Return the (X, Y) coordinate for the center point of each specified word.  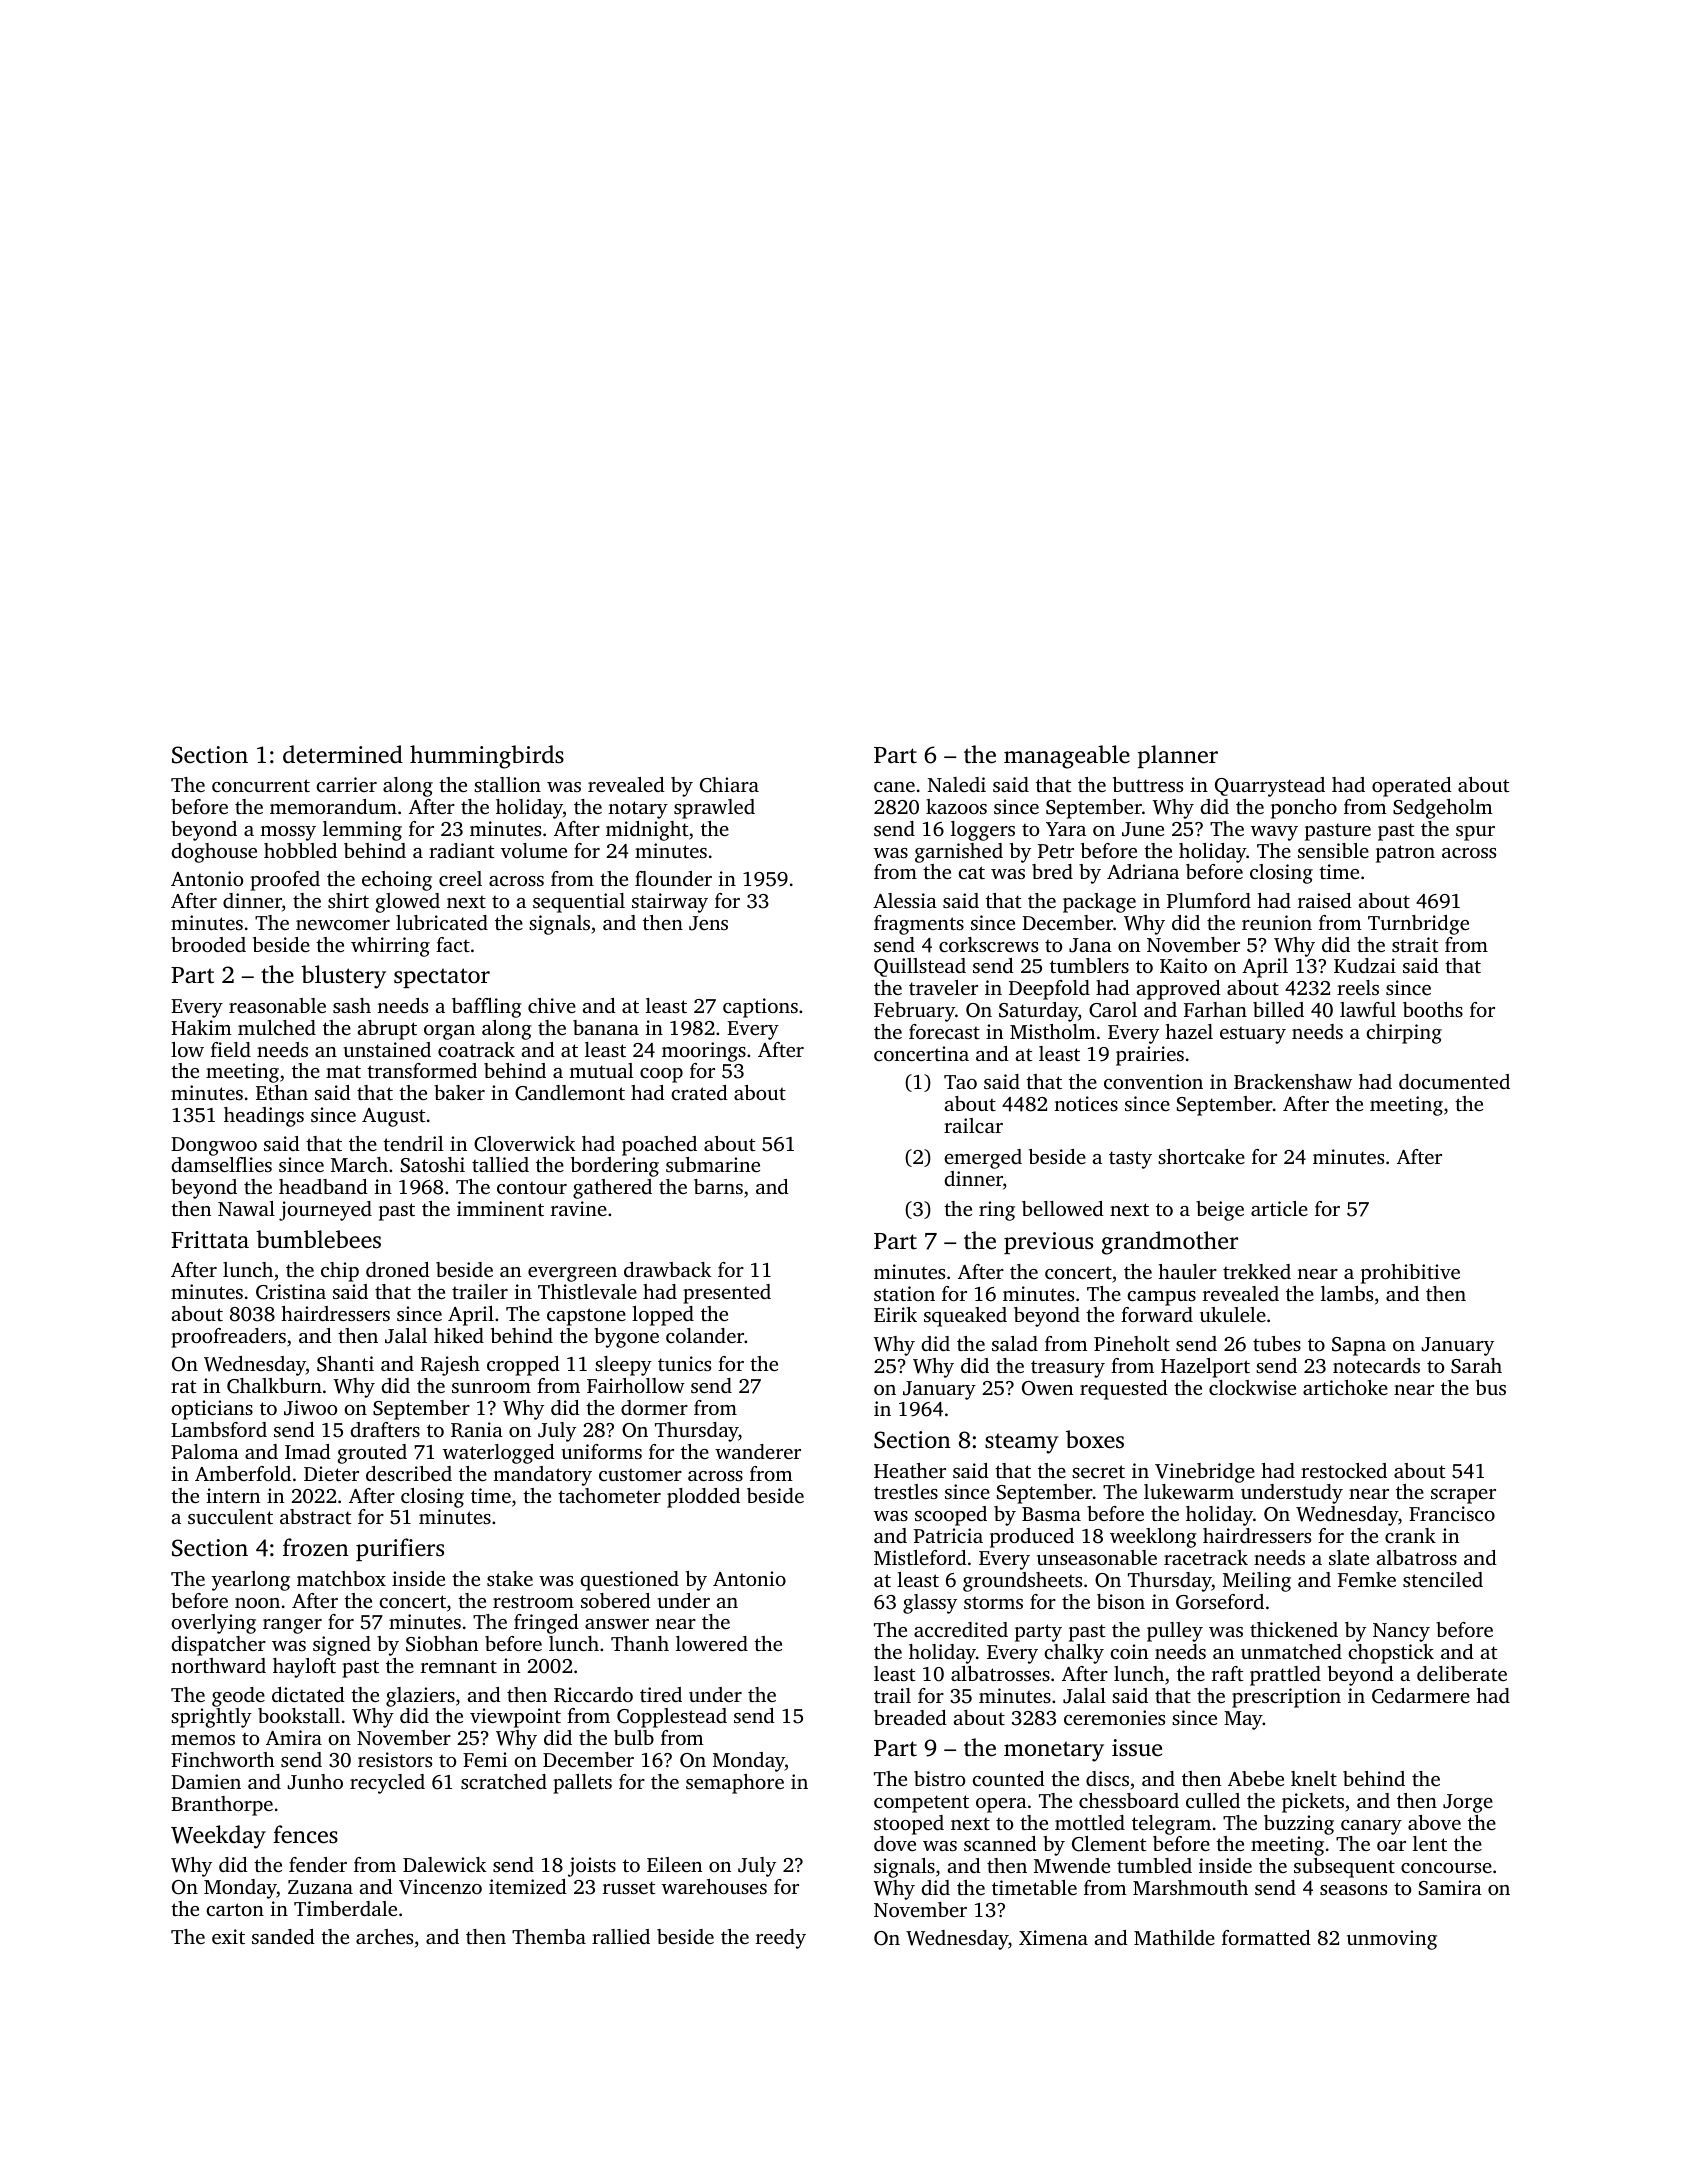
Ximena (1053, 1937)
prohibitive (1410, 1274)
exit (228, 1936)
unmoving (1392, 1940)
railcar (973, 1125)
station (904, 1293)
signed (342, 1646)
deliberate (1462, 1673)
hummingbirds (487, 757)
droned (398, 1269)
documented (1454, 1081)
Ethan (282, 1092)
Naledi (957, 784)
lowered (712, 1643)
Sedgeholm (1443, 809)
